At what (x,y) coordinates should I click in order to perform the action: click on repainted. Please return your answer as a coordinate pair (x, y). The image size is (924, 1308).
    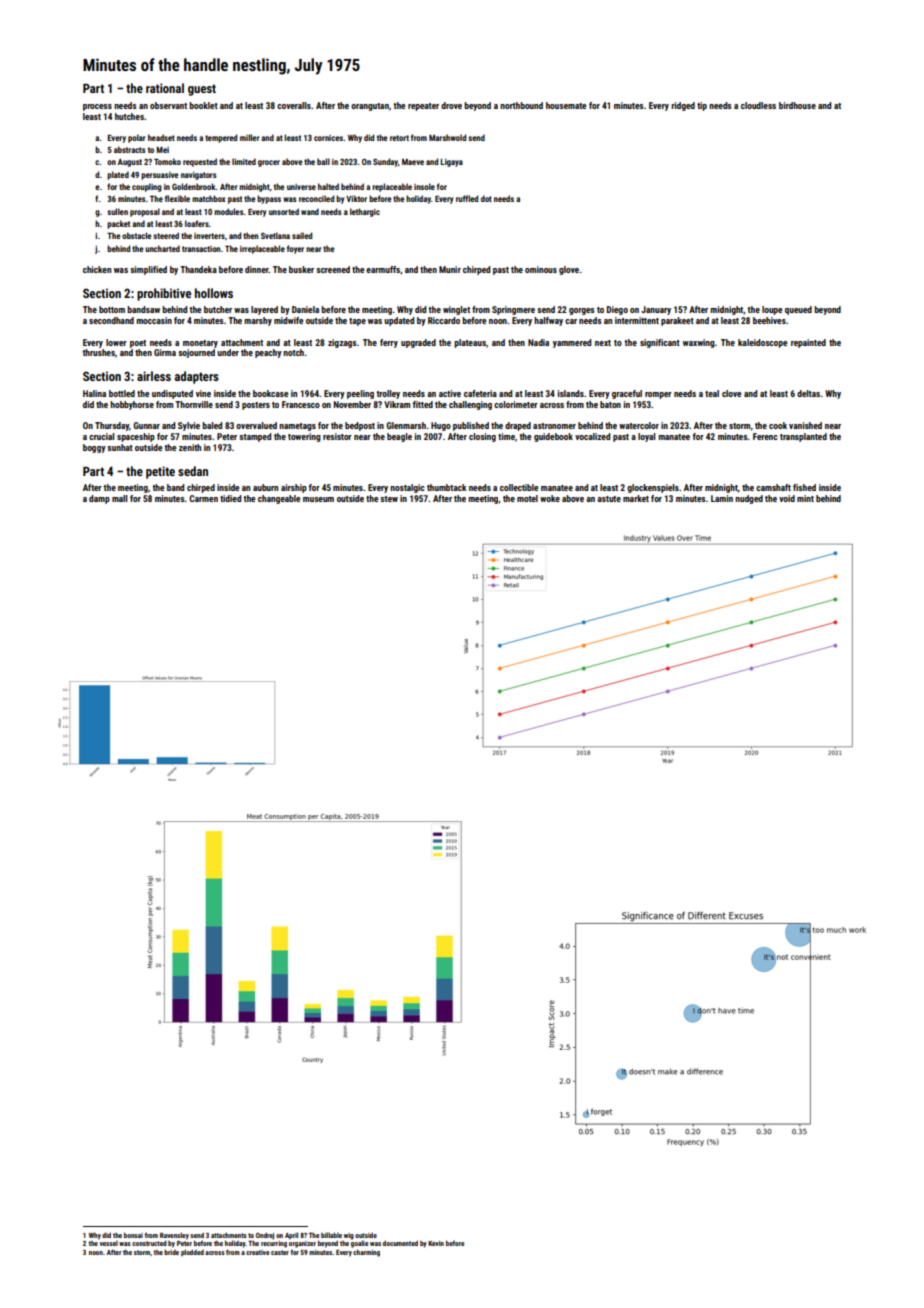
    Looking at the image, I should click on (808, 343).
